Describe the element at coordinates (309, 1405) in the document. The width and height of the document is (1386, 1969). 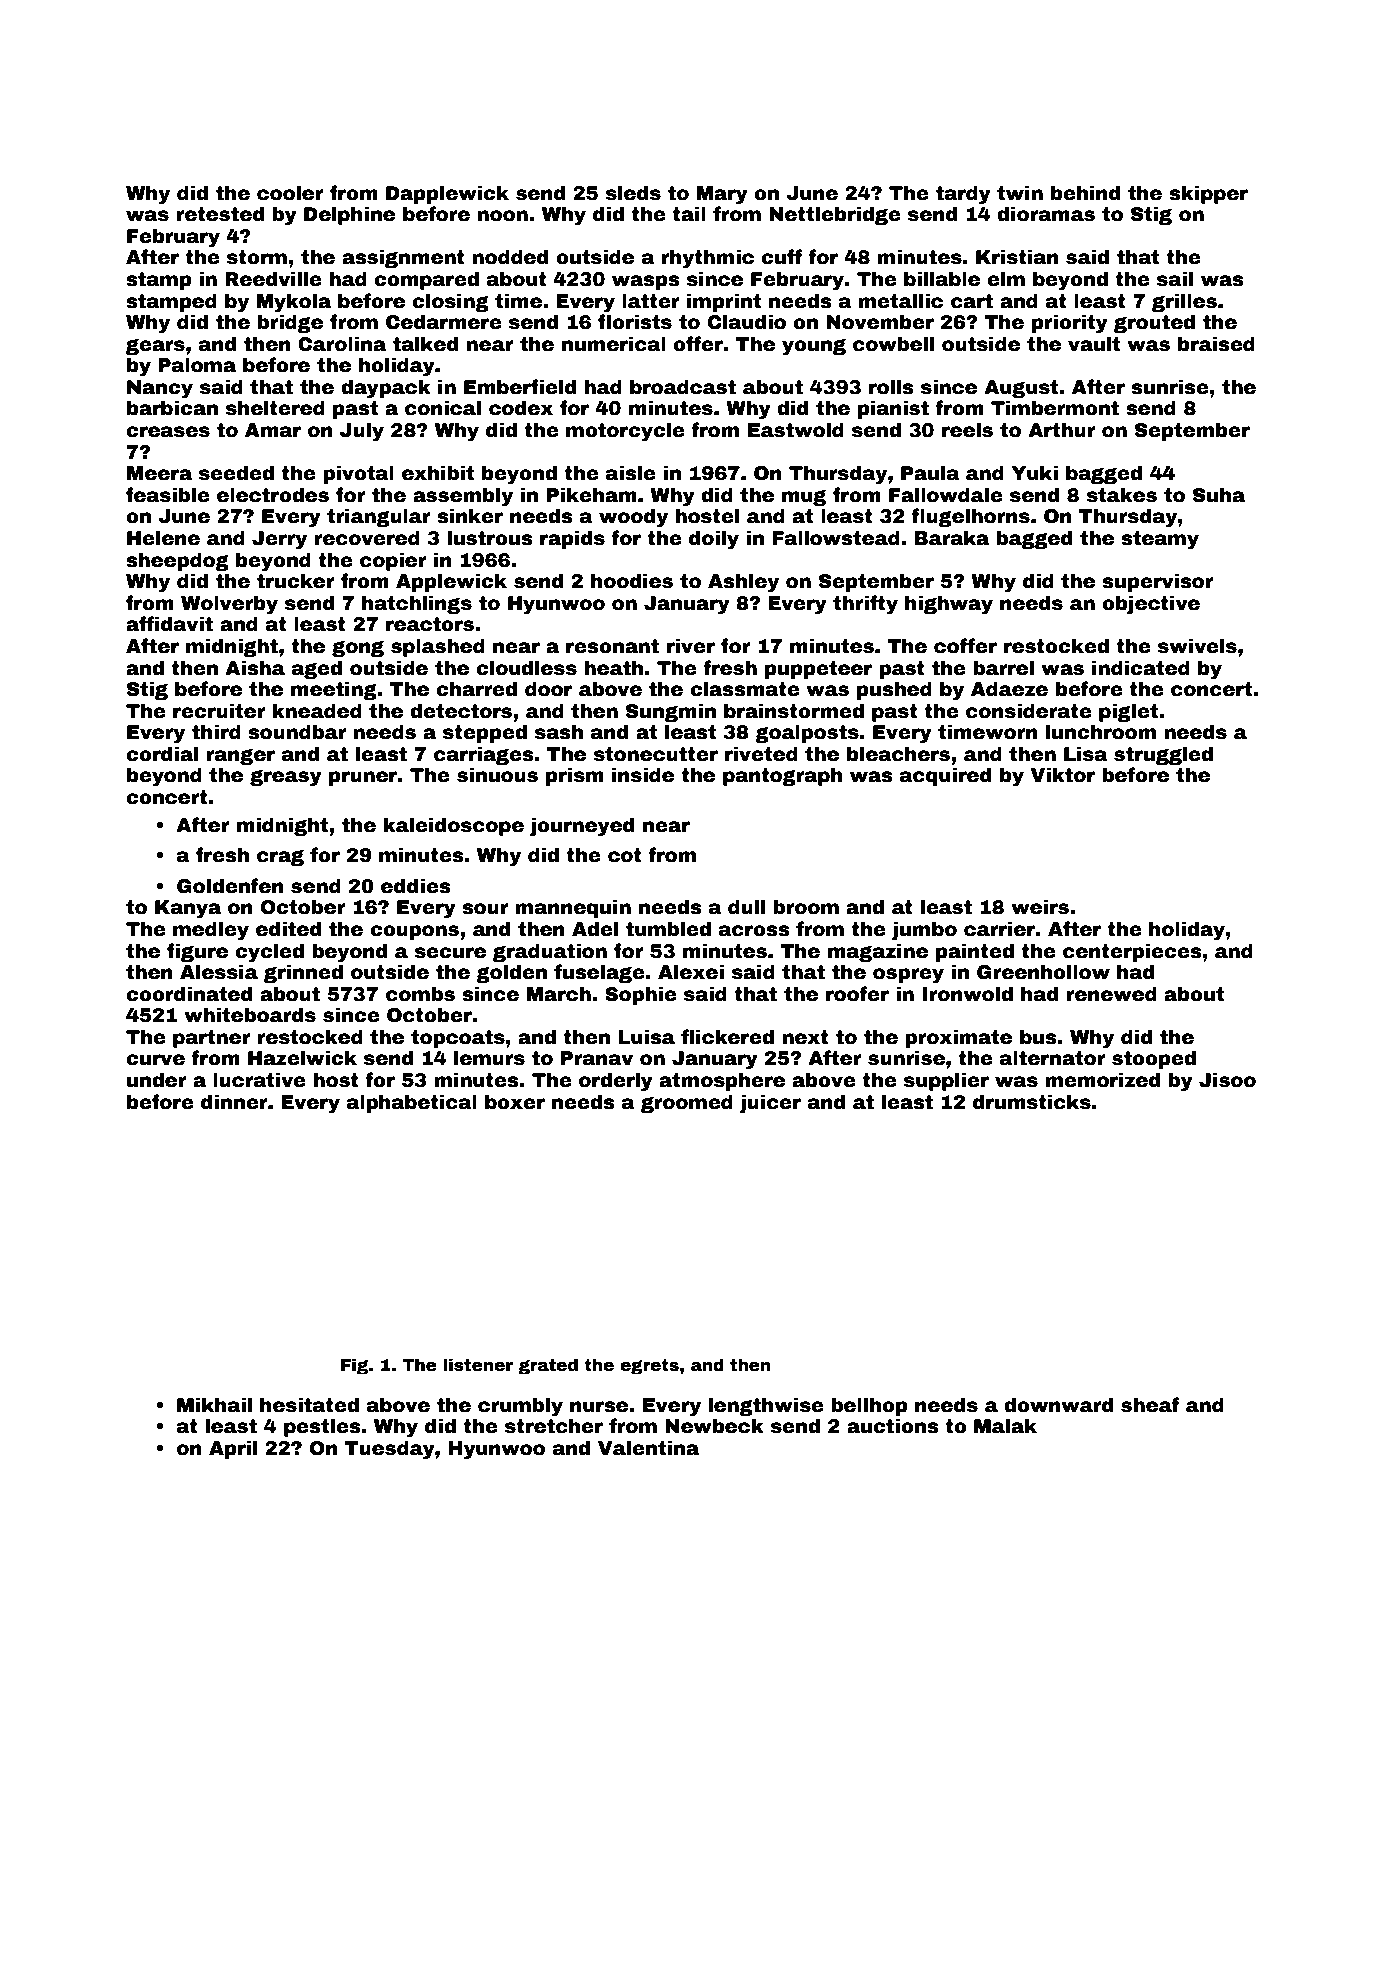
I see `hesitated` at that location.
